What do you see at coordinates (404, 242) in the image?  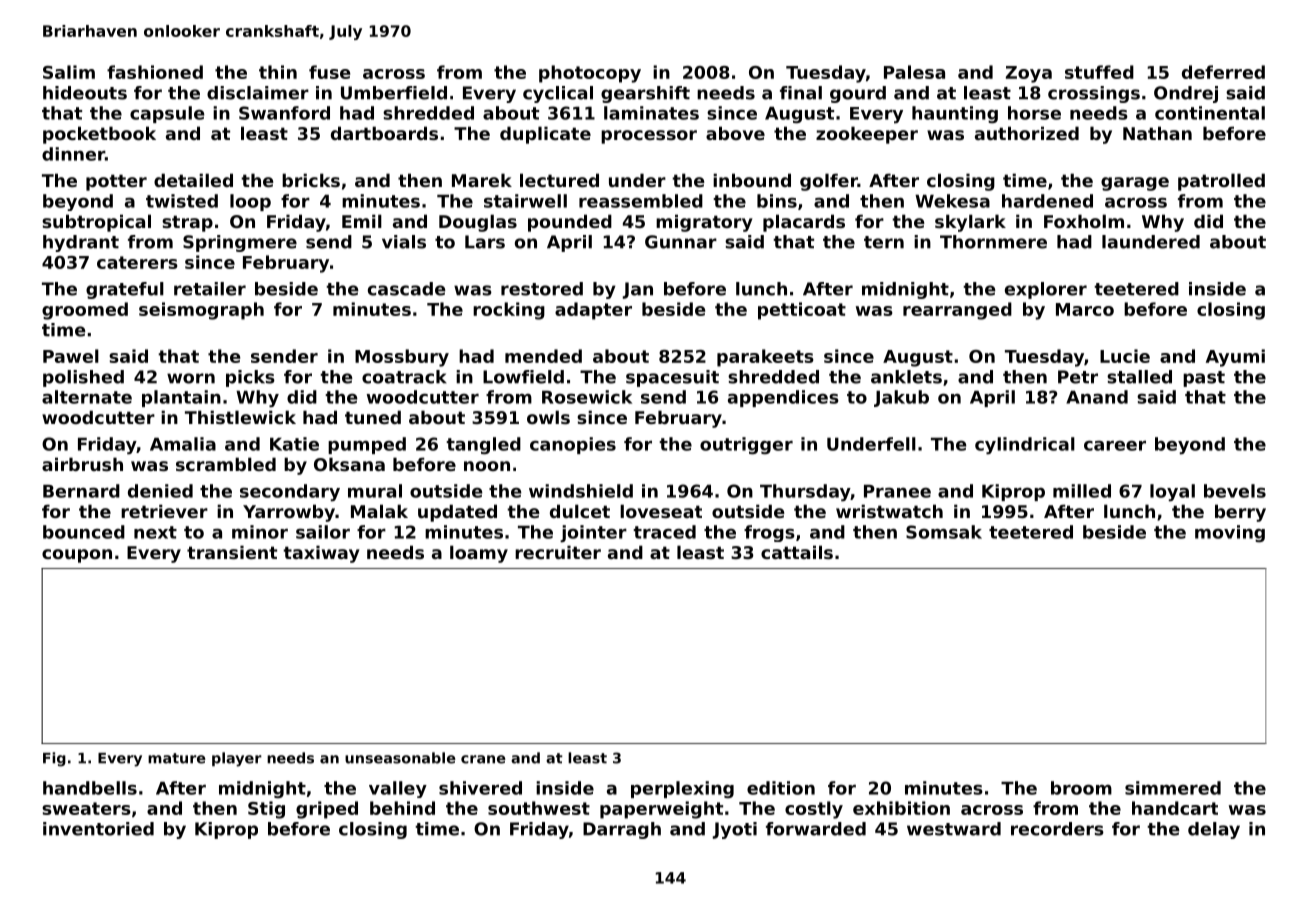 I see `vials` at bounding box center [404, 242].
